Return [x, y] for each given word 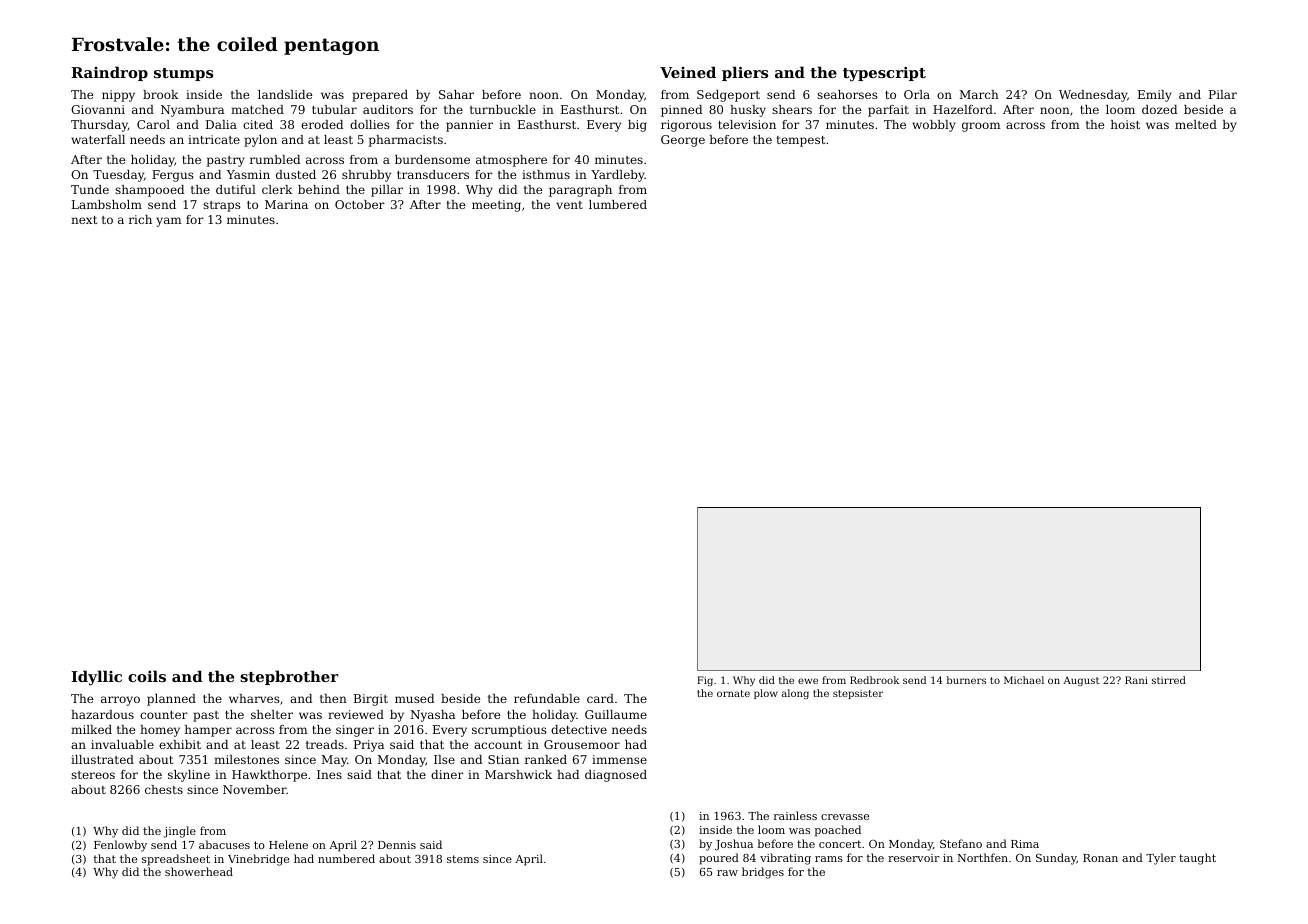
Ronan [1100, 858]
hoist [1125, 124]
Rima [1025, 844]
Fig [705, 681]
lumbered [618, 204]
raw [727, 873]
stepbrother [289, 677]
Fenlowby [120, 846]
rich [140, 219]
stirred [1169, 680]
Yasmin [248, 174]
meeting [496, 206]
